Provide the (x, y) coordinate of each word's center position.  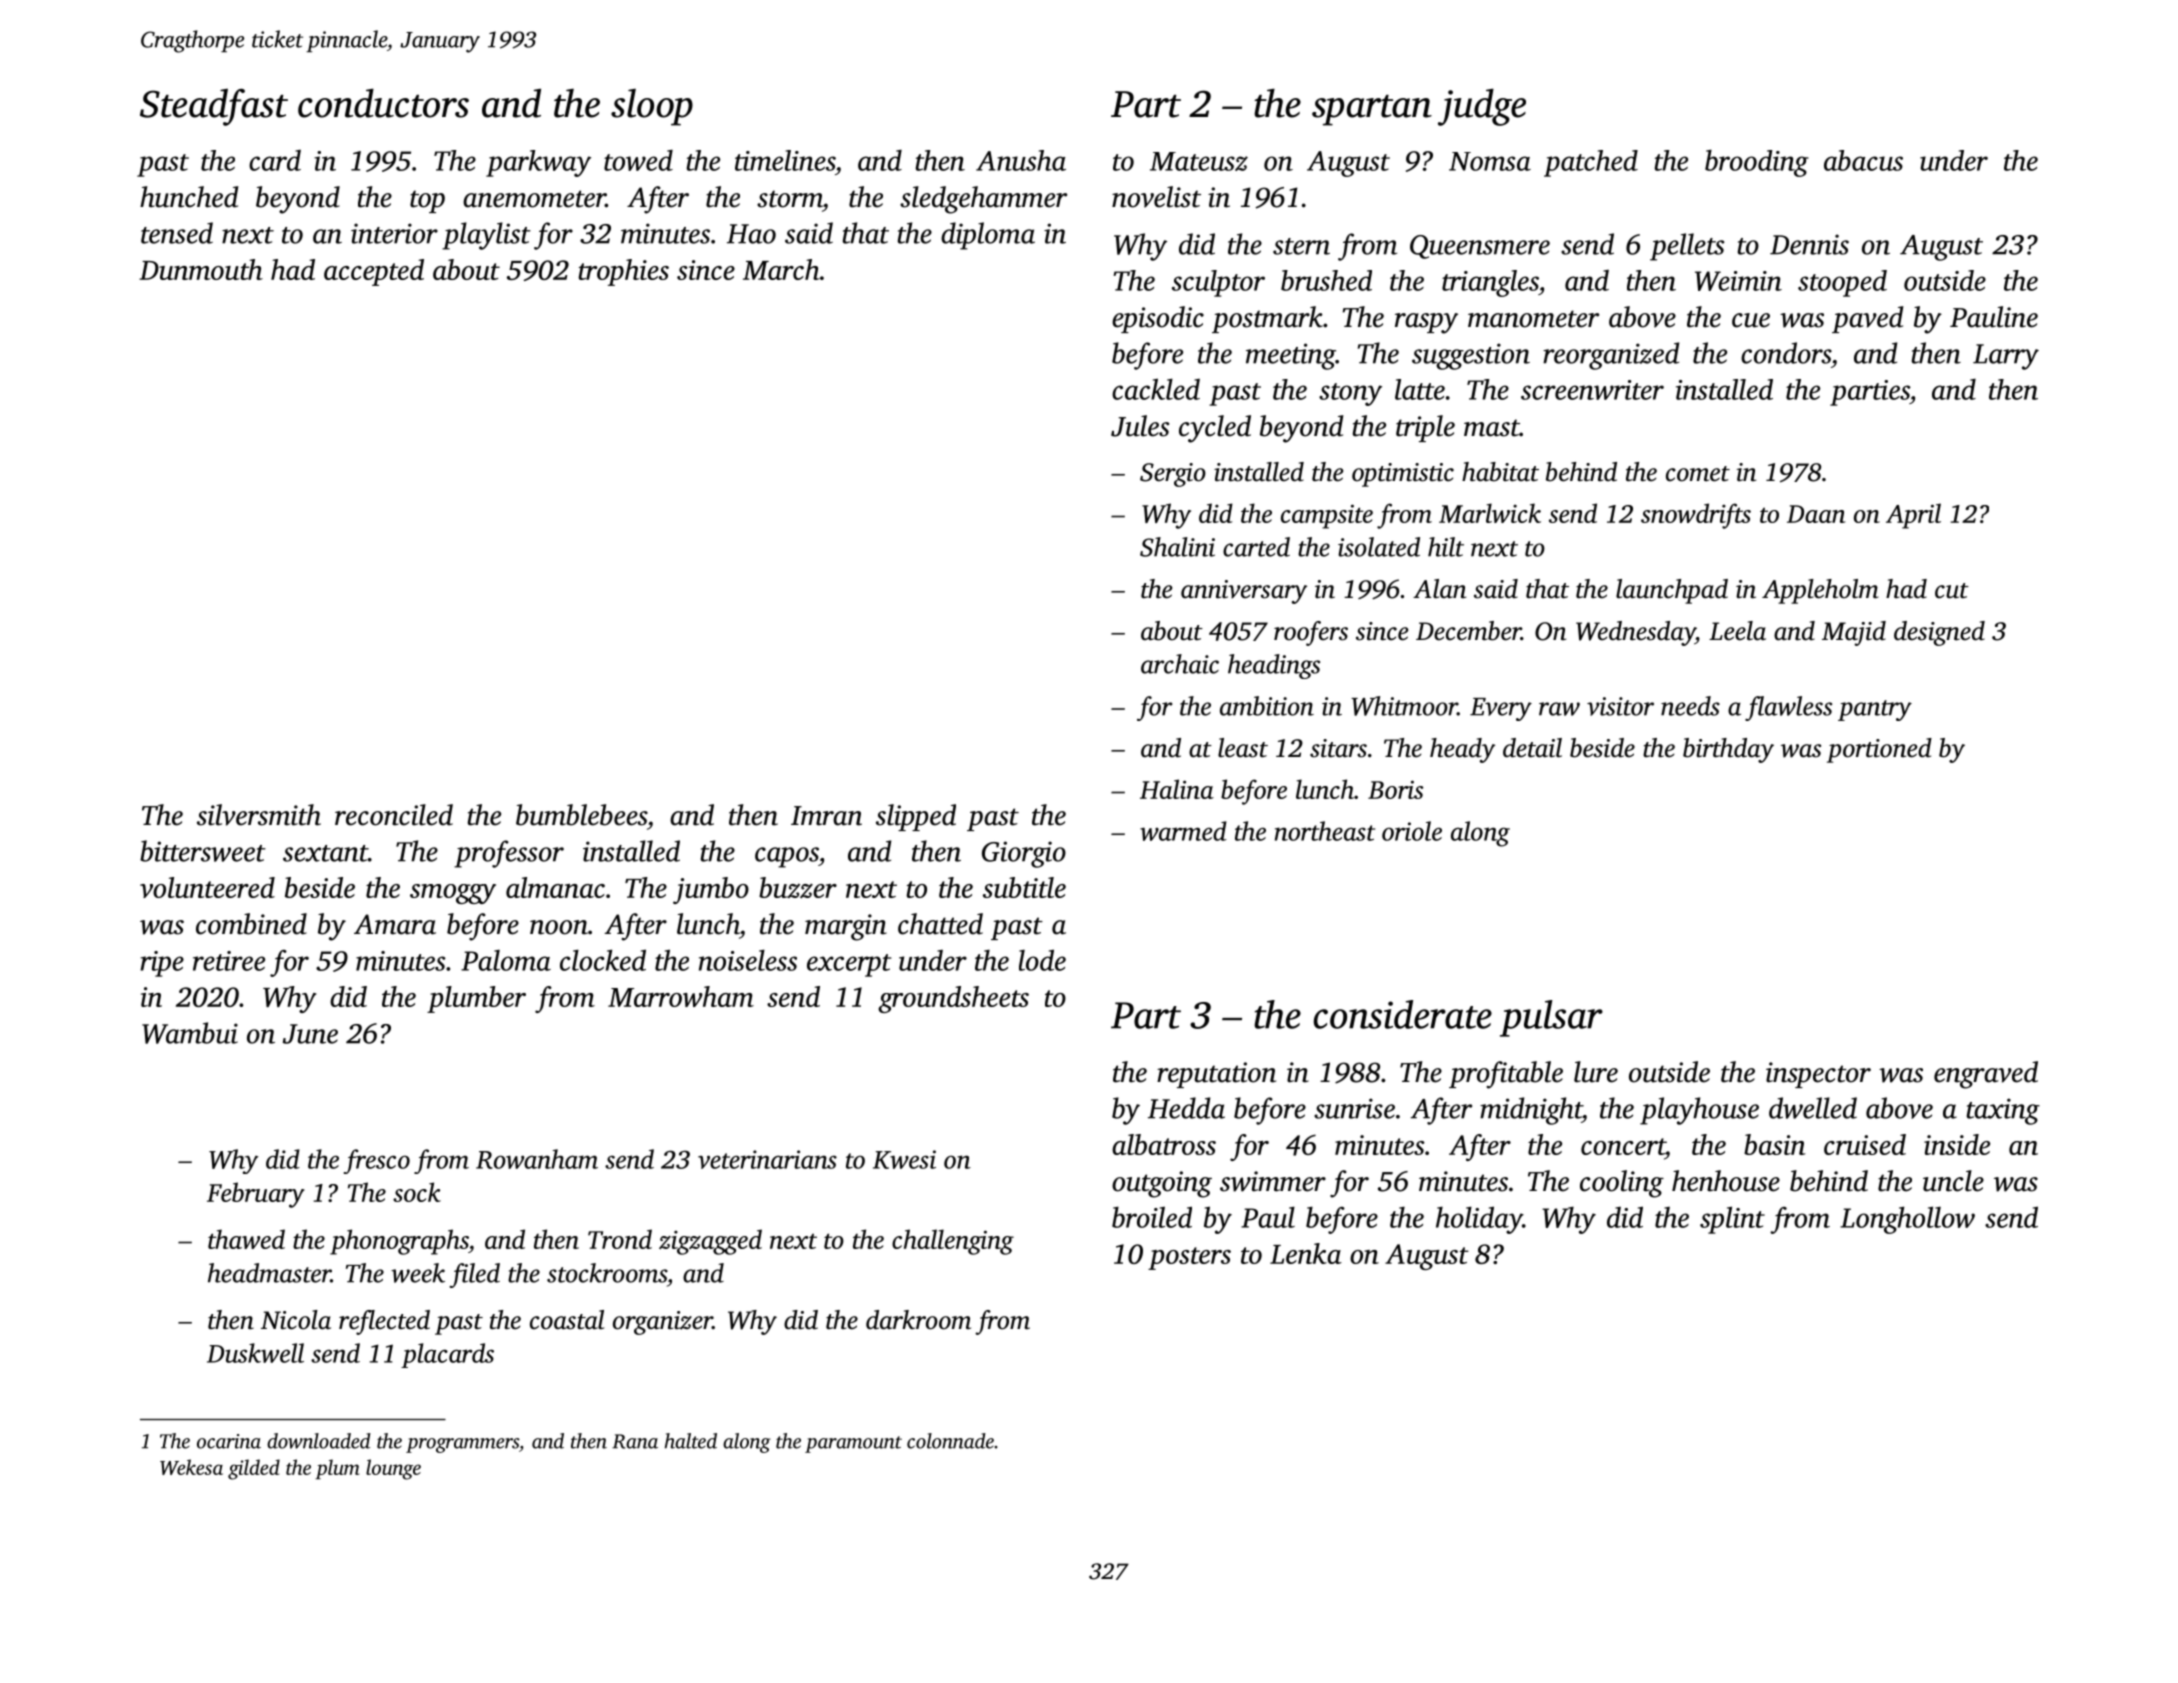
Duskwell (255, 1353)
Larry (2006, 357)
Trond (620, 1239)
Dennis (1809, 244)
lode (1042, 960)
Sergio (1173, 475)
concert (1623, 1146)
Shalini (1177, 547)
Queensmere (1480, 247)
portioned (1879, 750)
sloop (652, 107)
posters (1189, 1258)
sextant (325, 853)
